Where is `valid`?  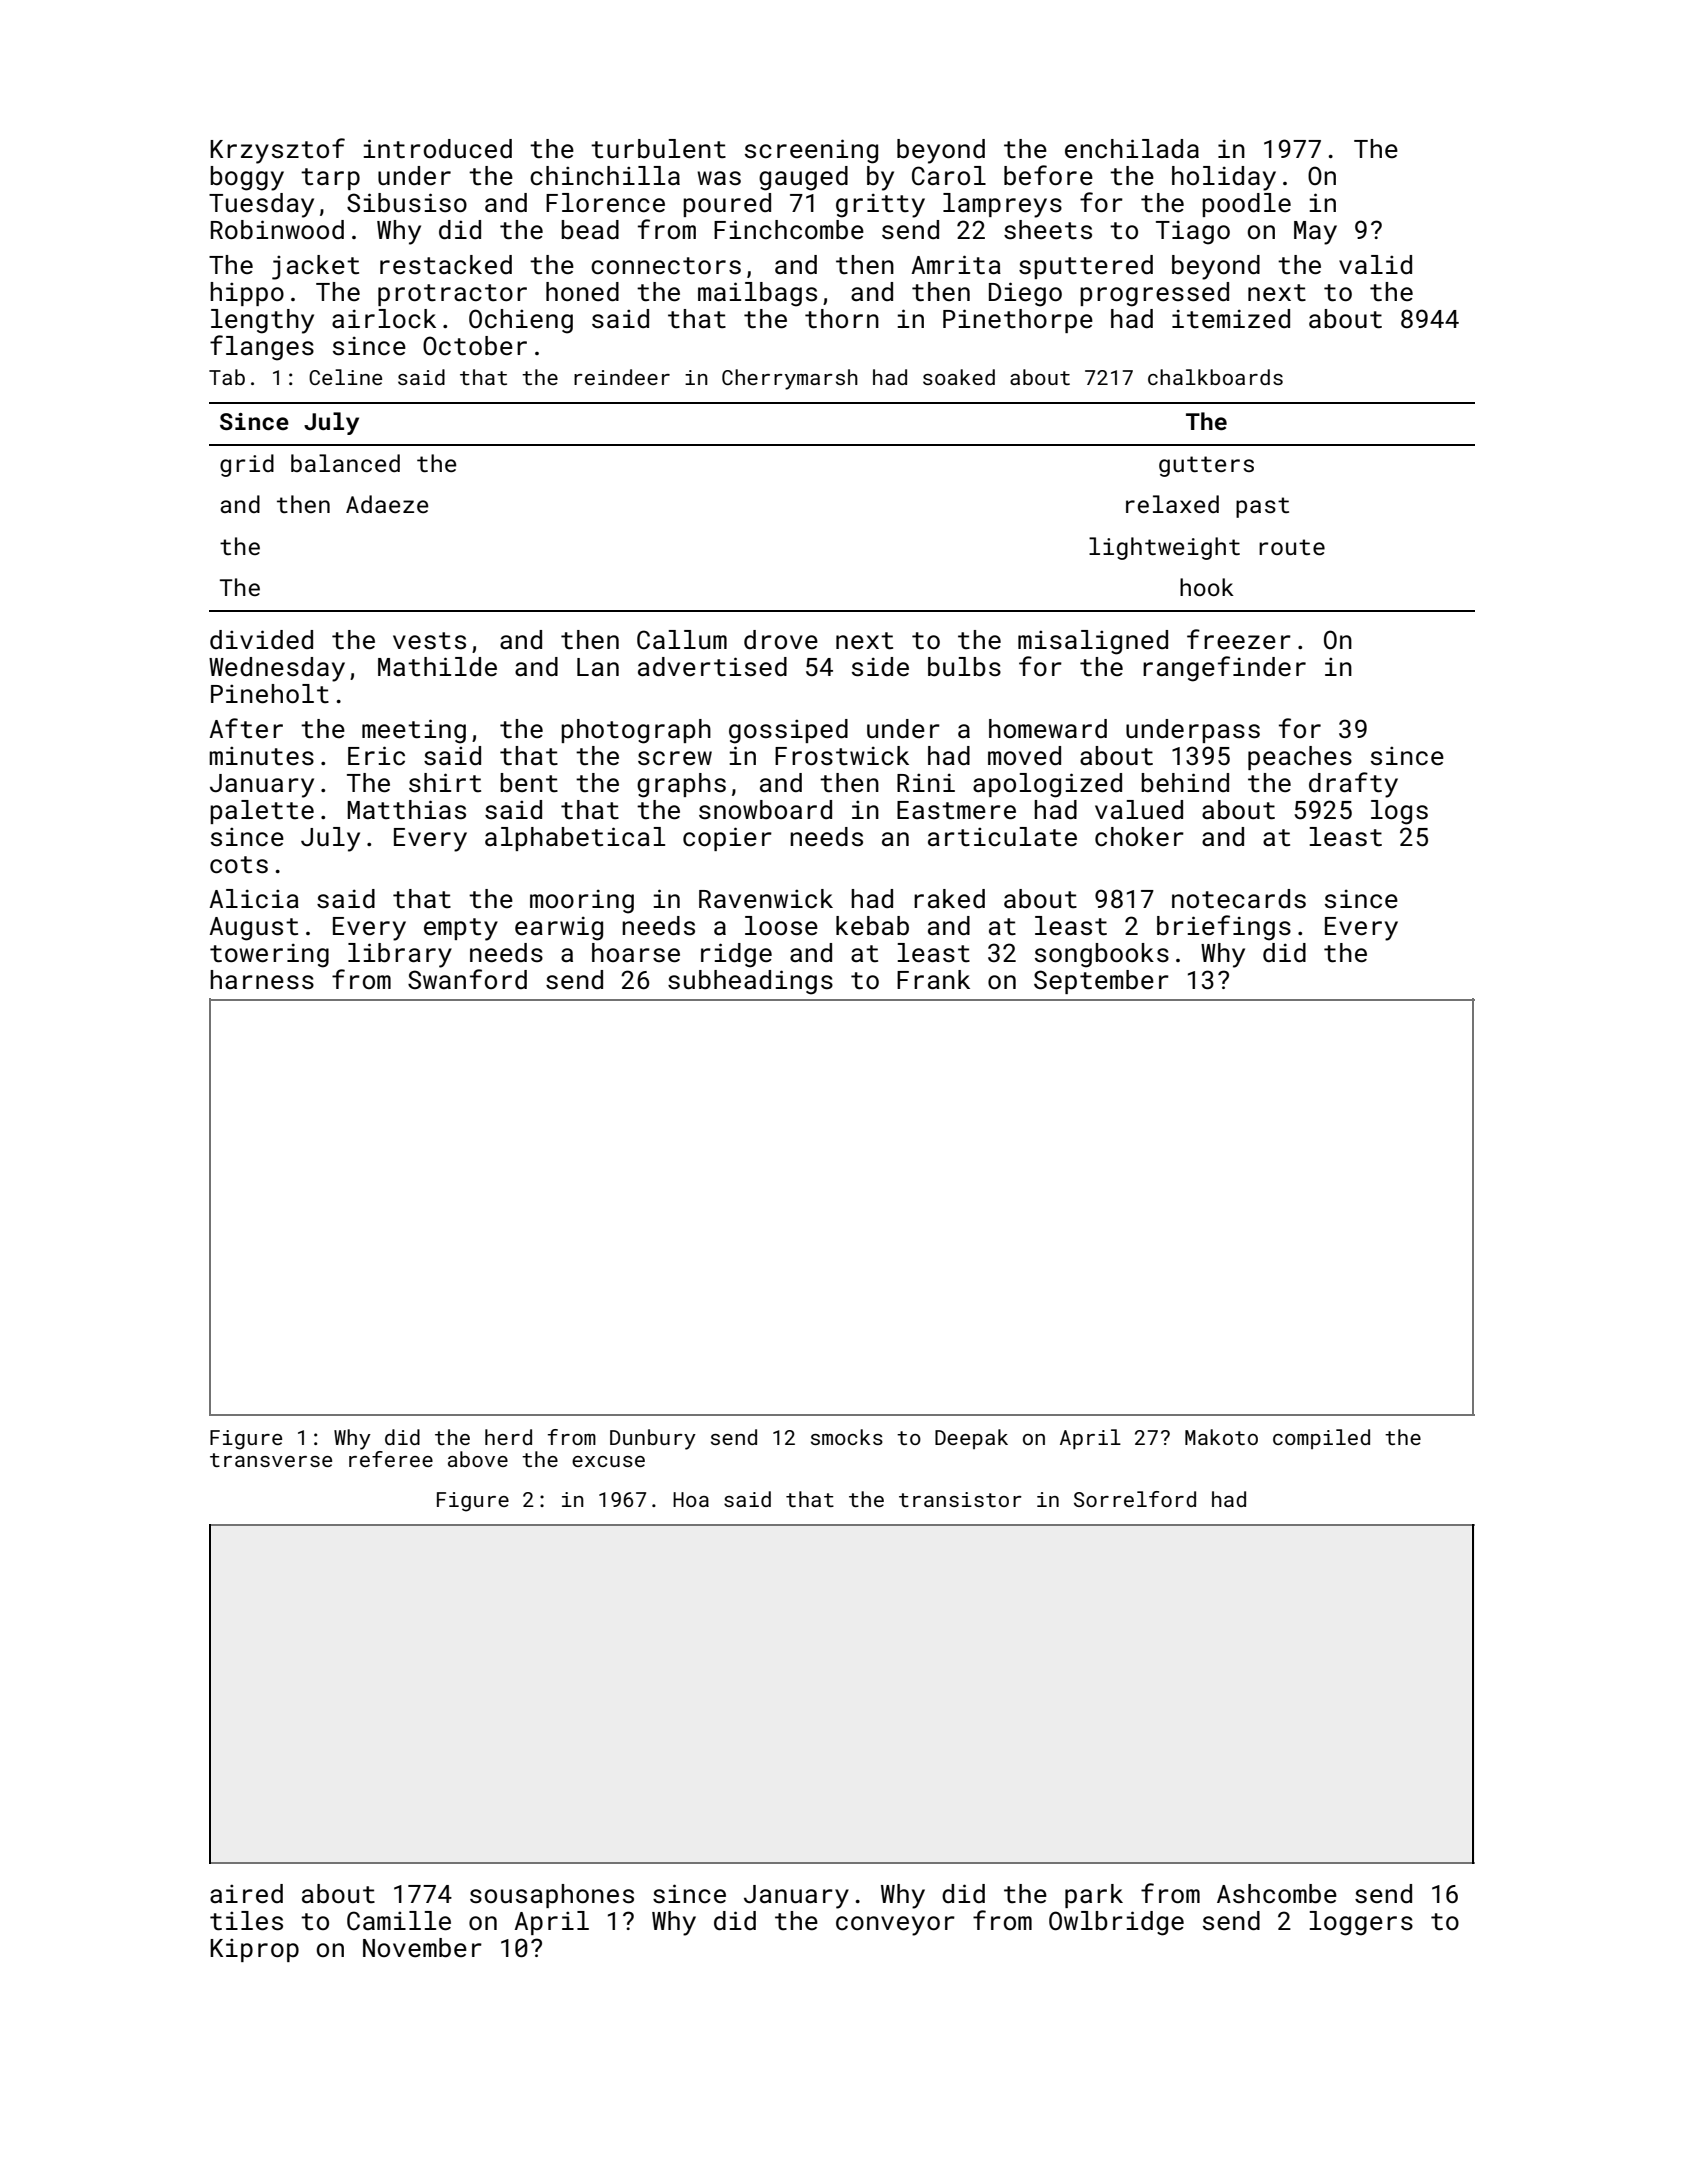 valid is located at coordinates (1375, 264).
